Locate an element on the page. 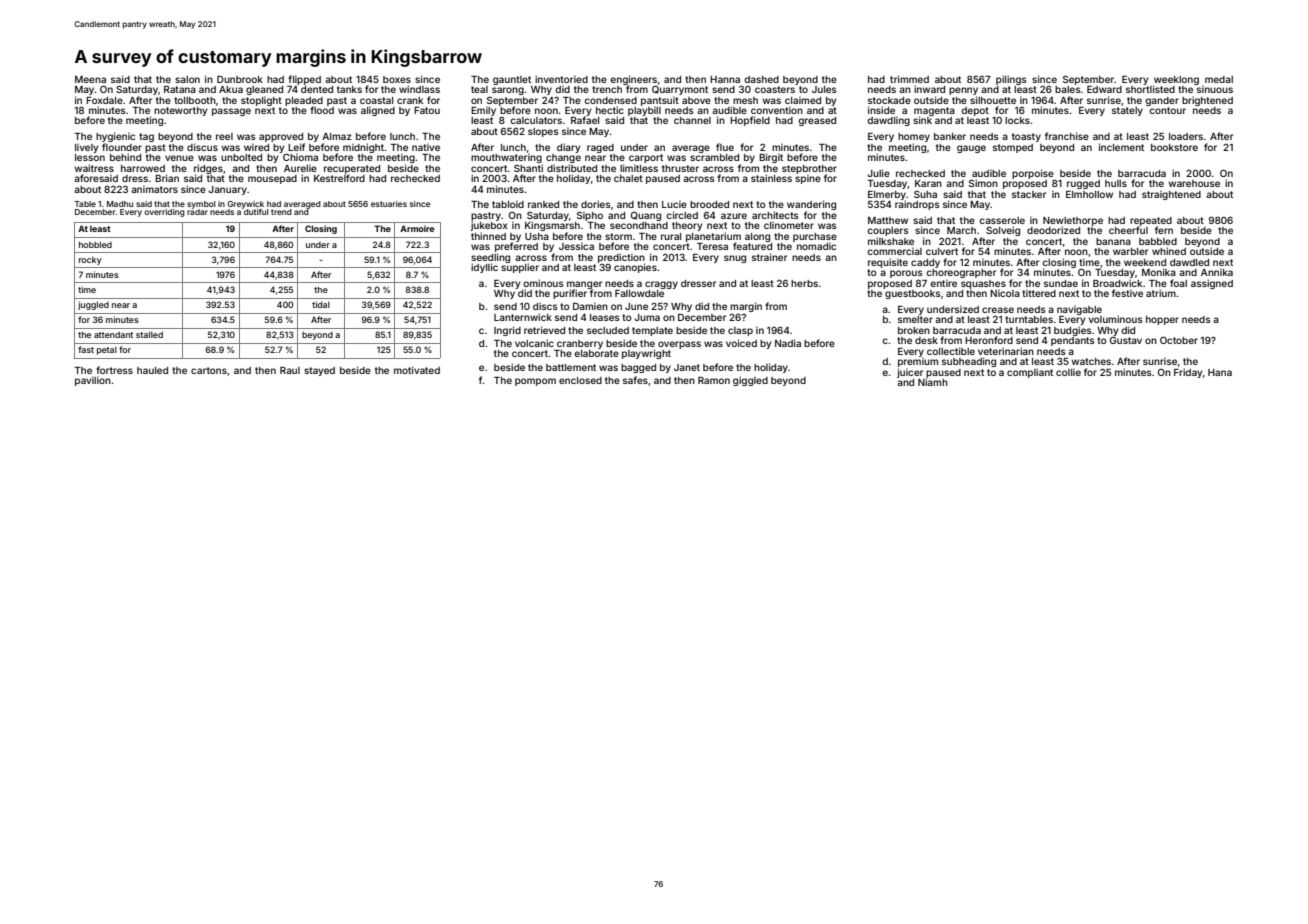  Niamh is located at coordinates (933, 382).
